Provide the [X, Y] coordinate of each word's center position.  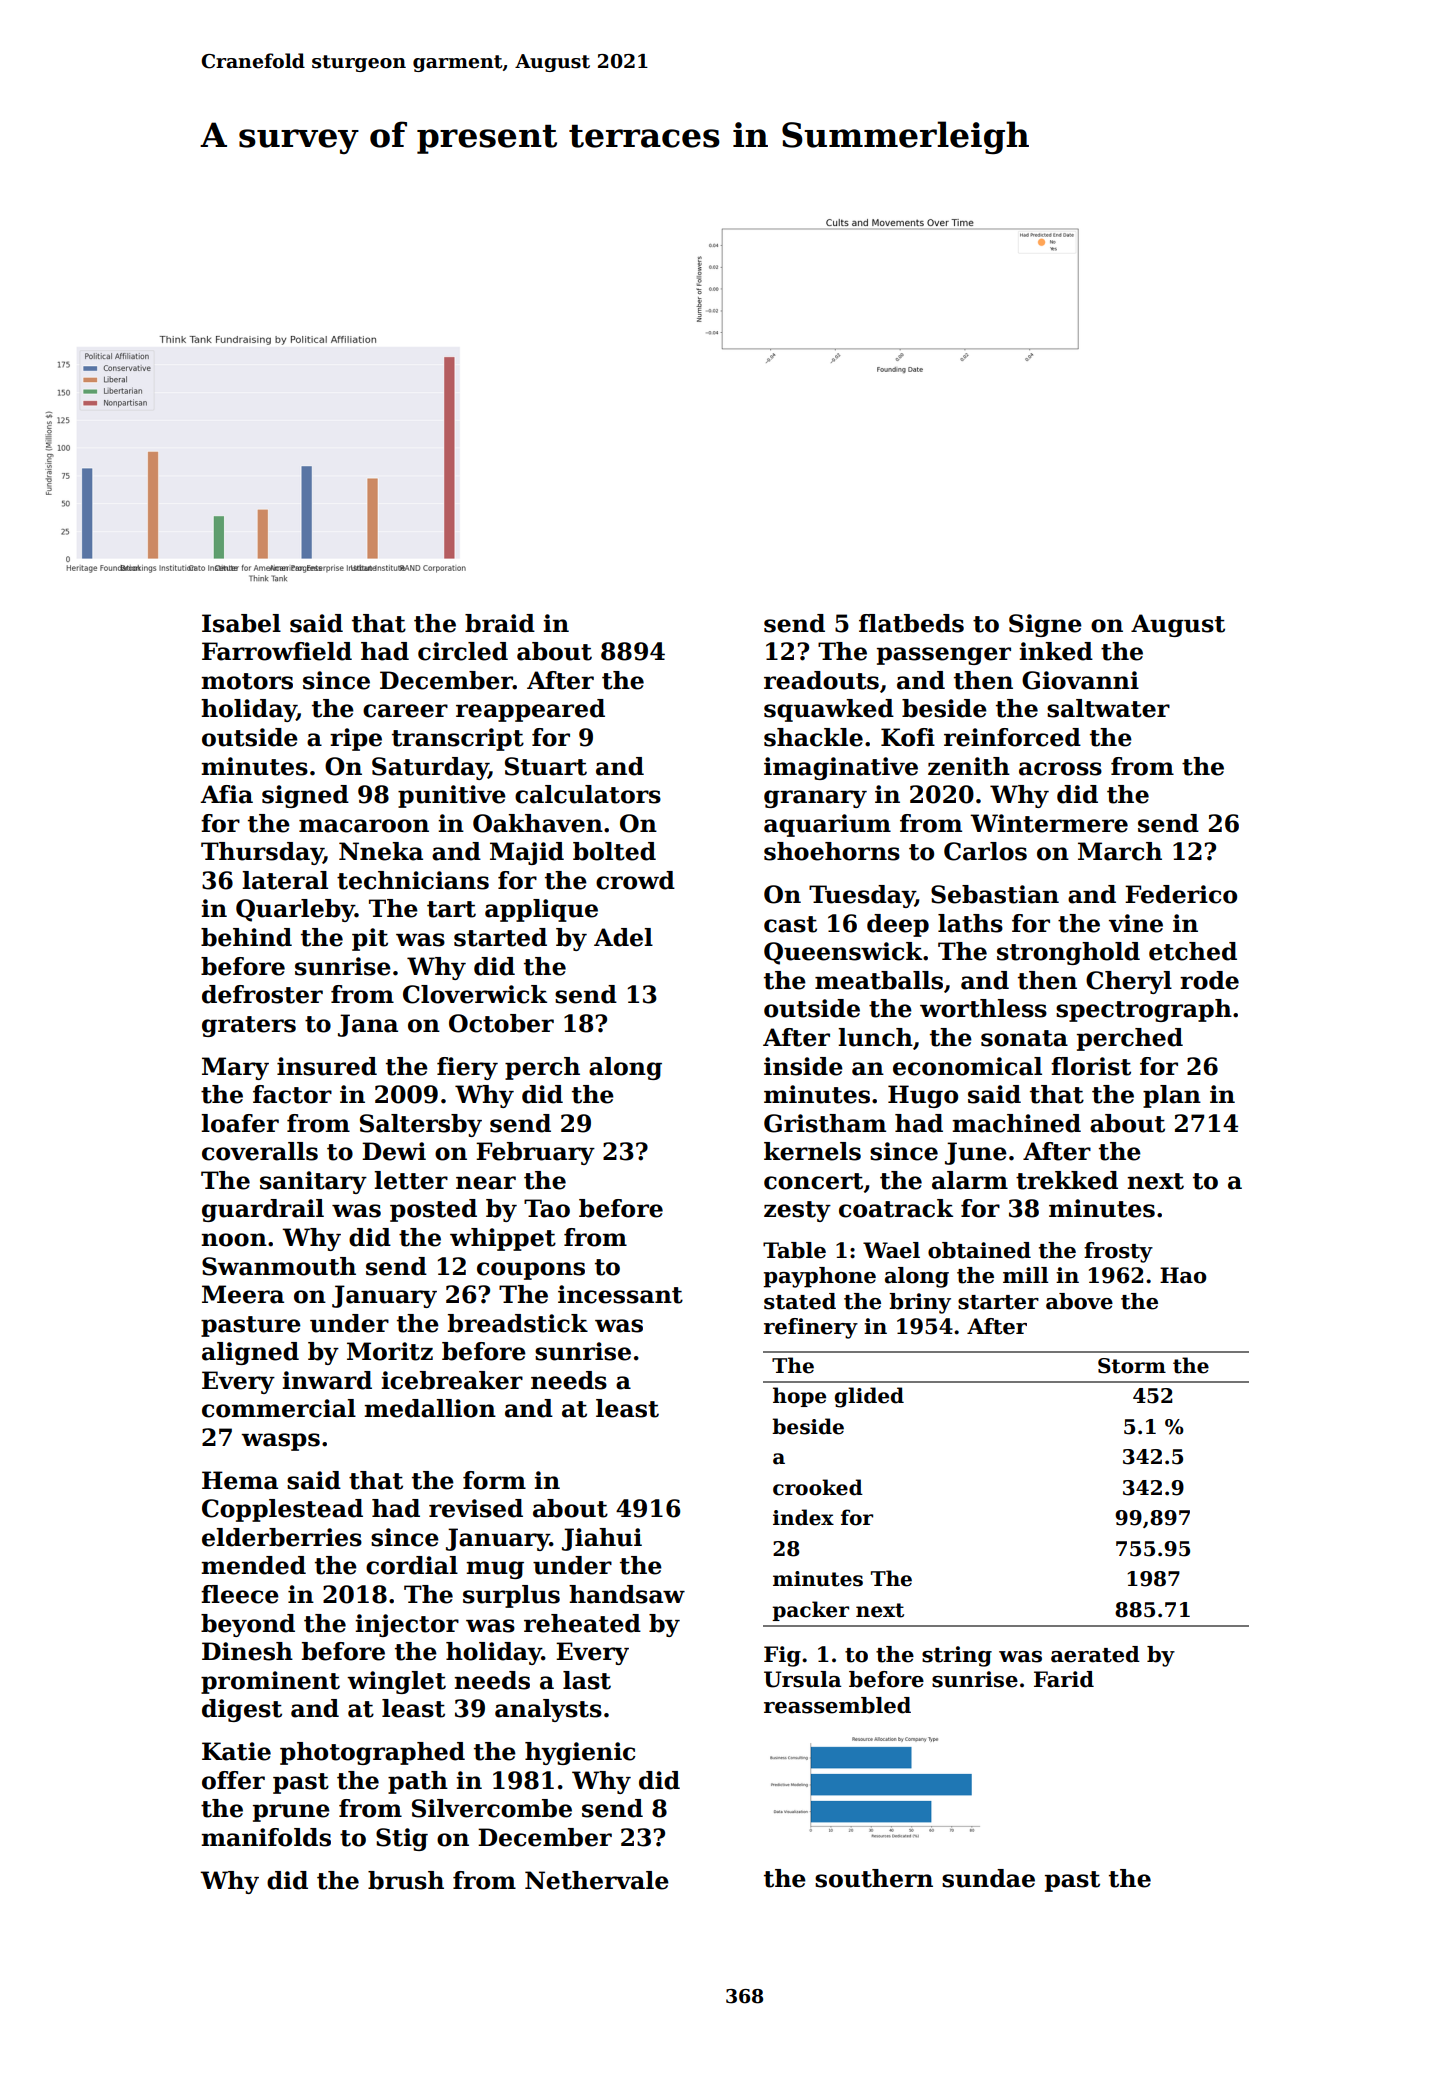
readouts [821, 680]
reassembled [837, 1705]
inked [1056, 651]
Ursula [802, 1679]
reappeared [530, 710]
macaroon [364, 826]
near [486, 1183]
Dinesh [247, 1651]
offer [233, 1780]
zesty [797, 1211]
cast [790, 924]
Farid [1064, 1679]
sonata [1024, 1038]
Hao [1183, 1275]
